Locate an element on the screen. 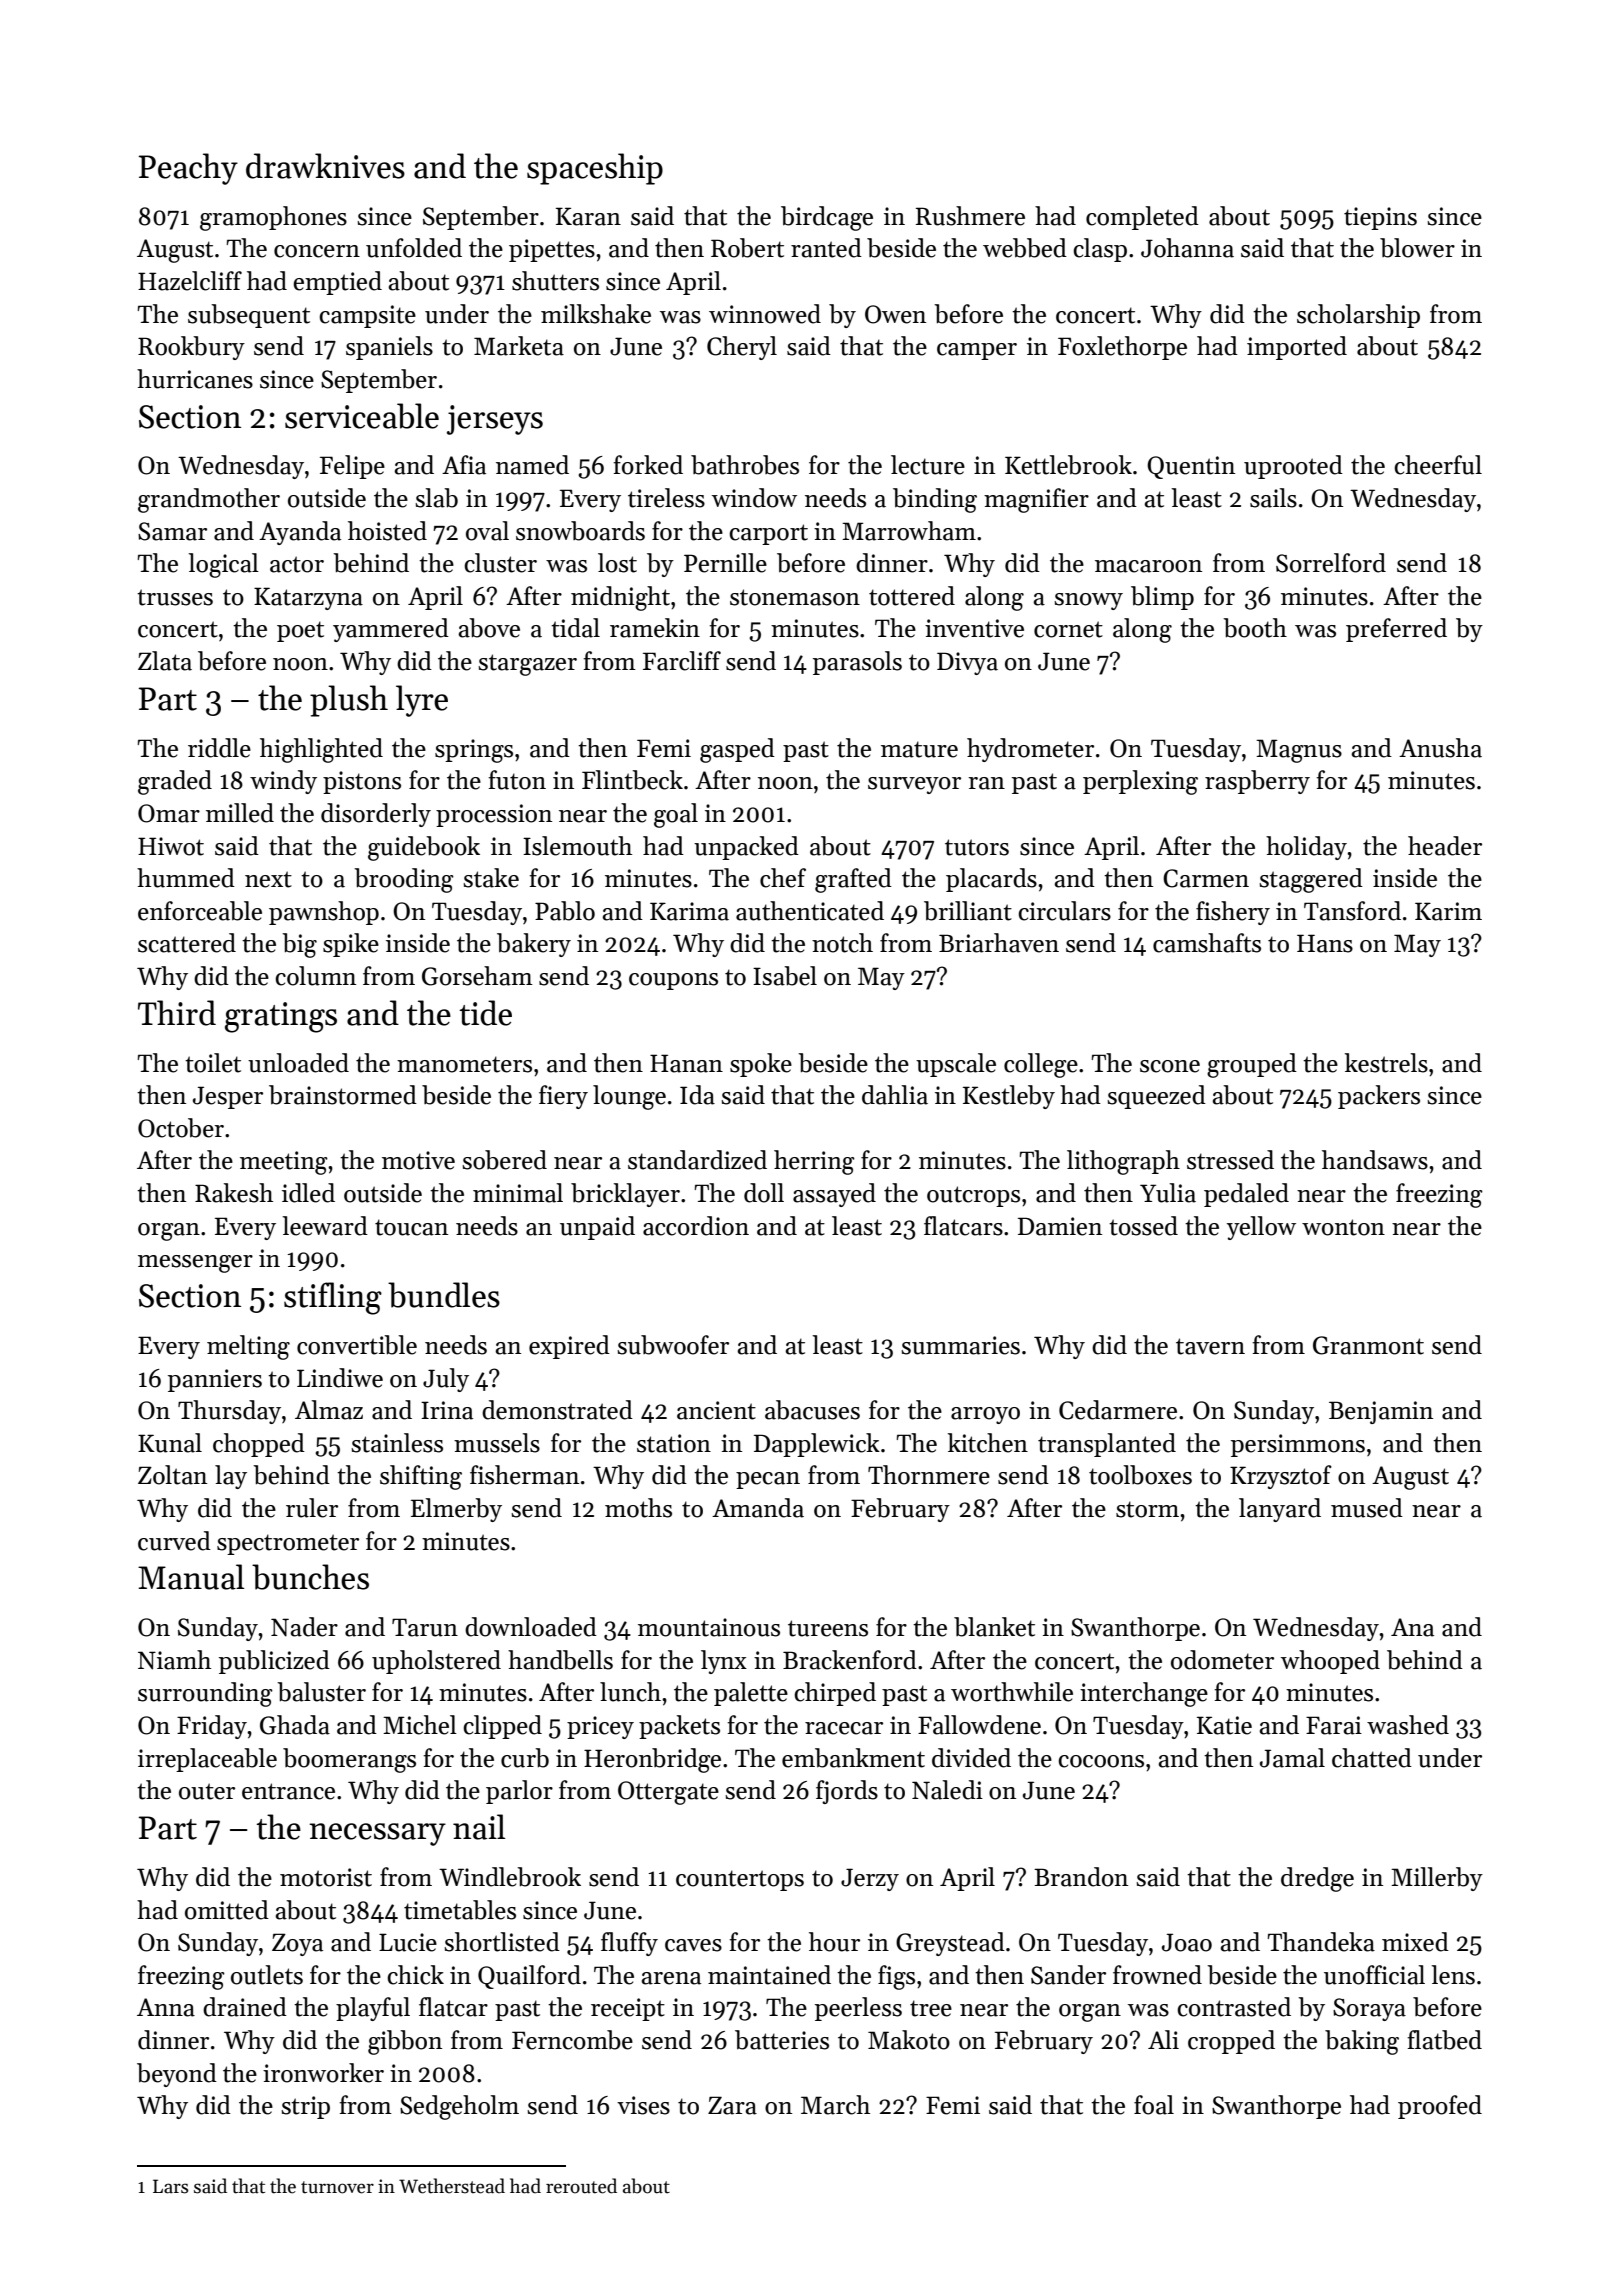 The height and width of the screenshot is (2292, 1620). Felipe is located at coordinates (352, 467).
